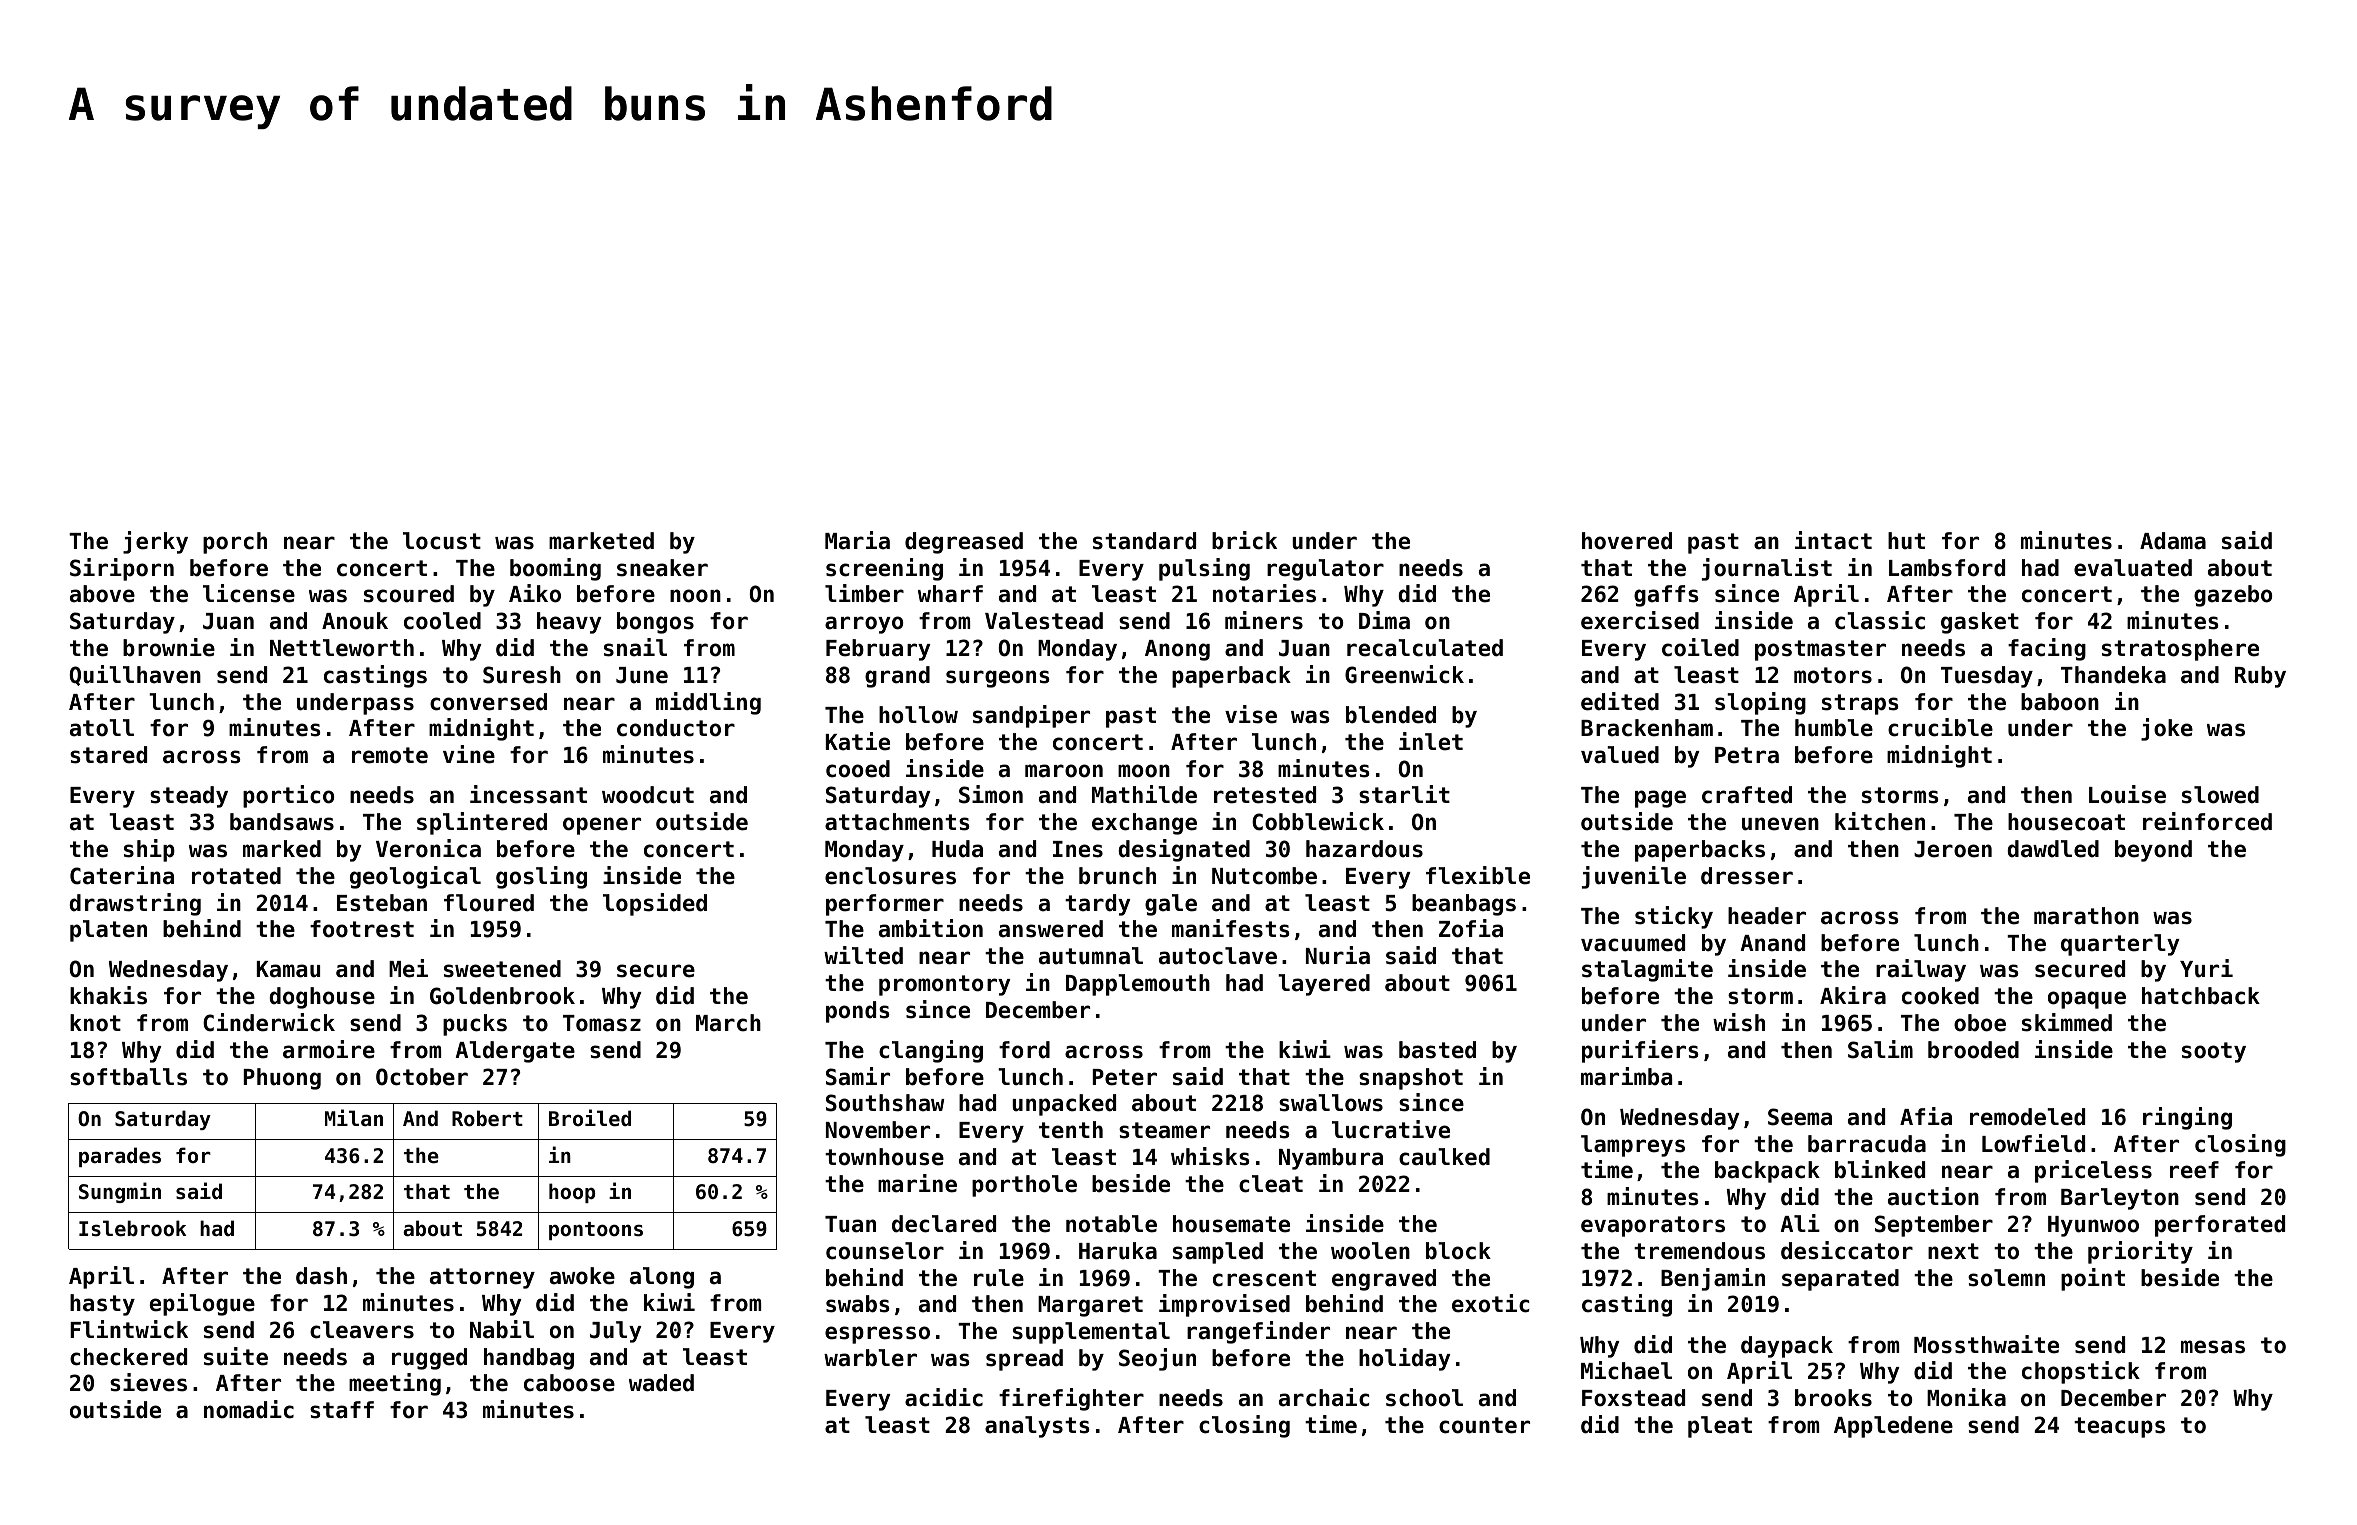  I want to click on perforated, so click(2220, 1226).
